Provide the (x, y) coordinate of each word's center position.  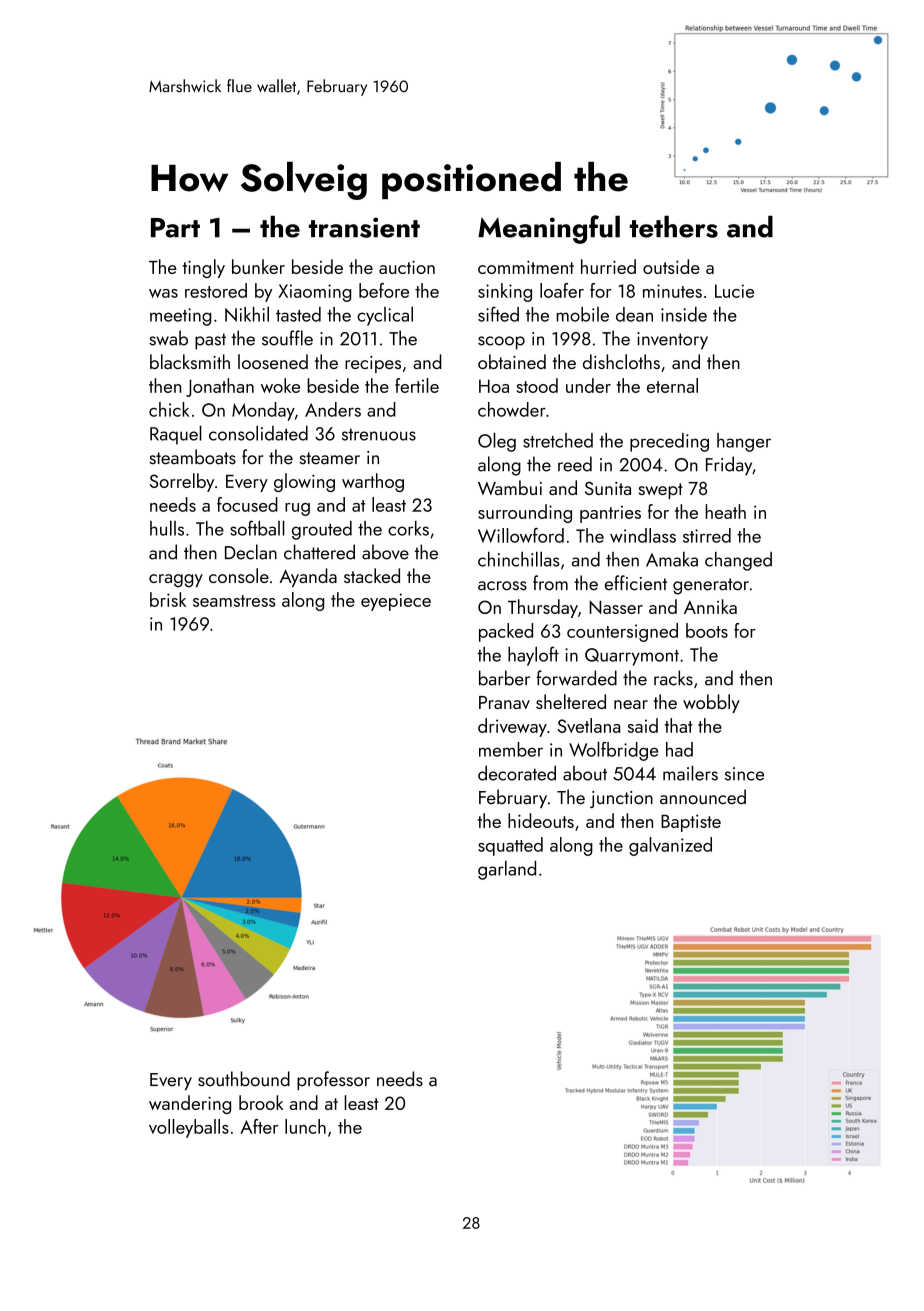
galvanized (670, 846)
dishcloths (621, 361)
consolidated (258, 433)
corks (408, 528)
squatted (510, 846)
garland (507, 870)
